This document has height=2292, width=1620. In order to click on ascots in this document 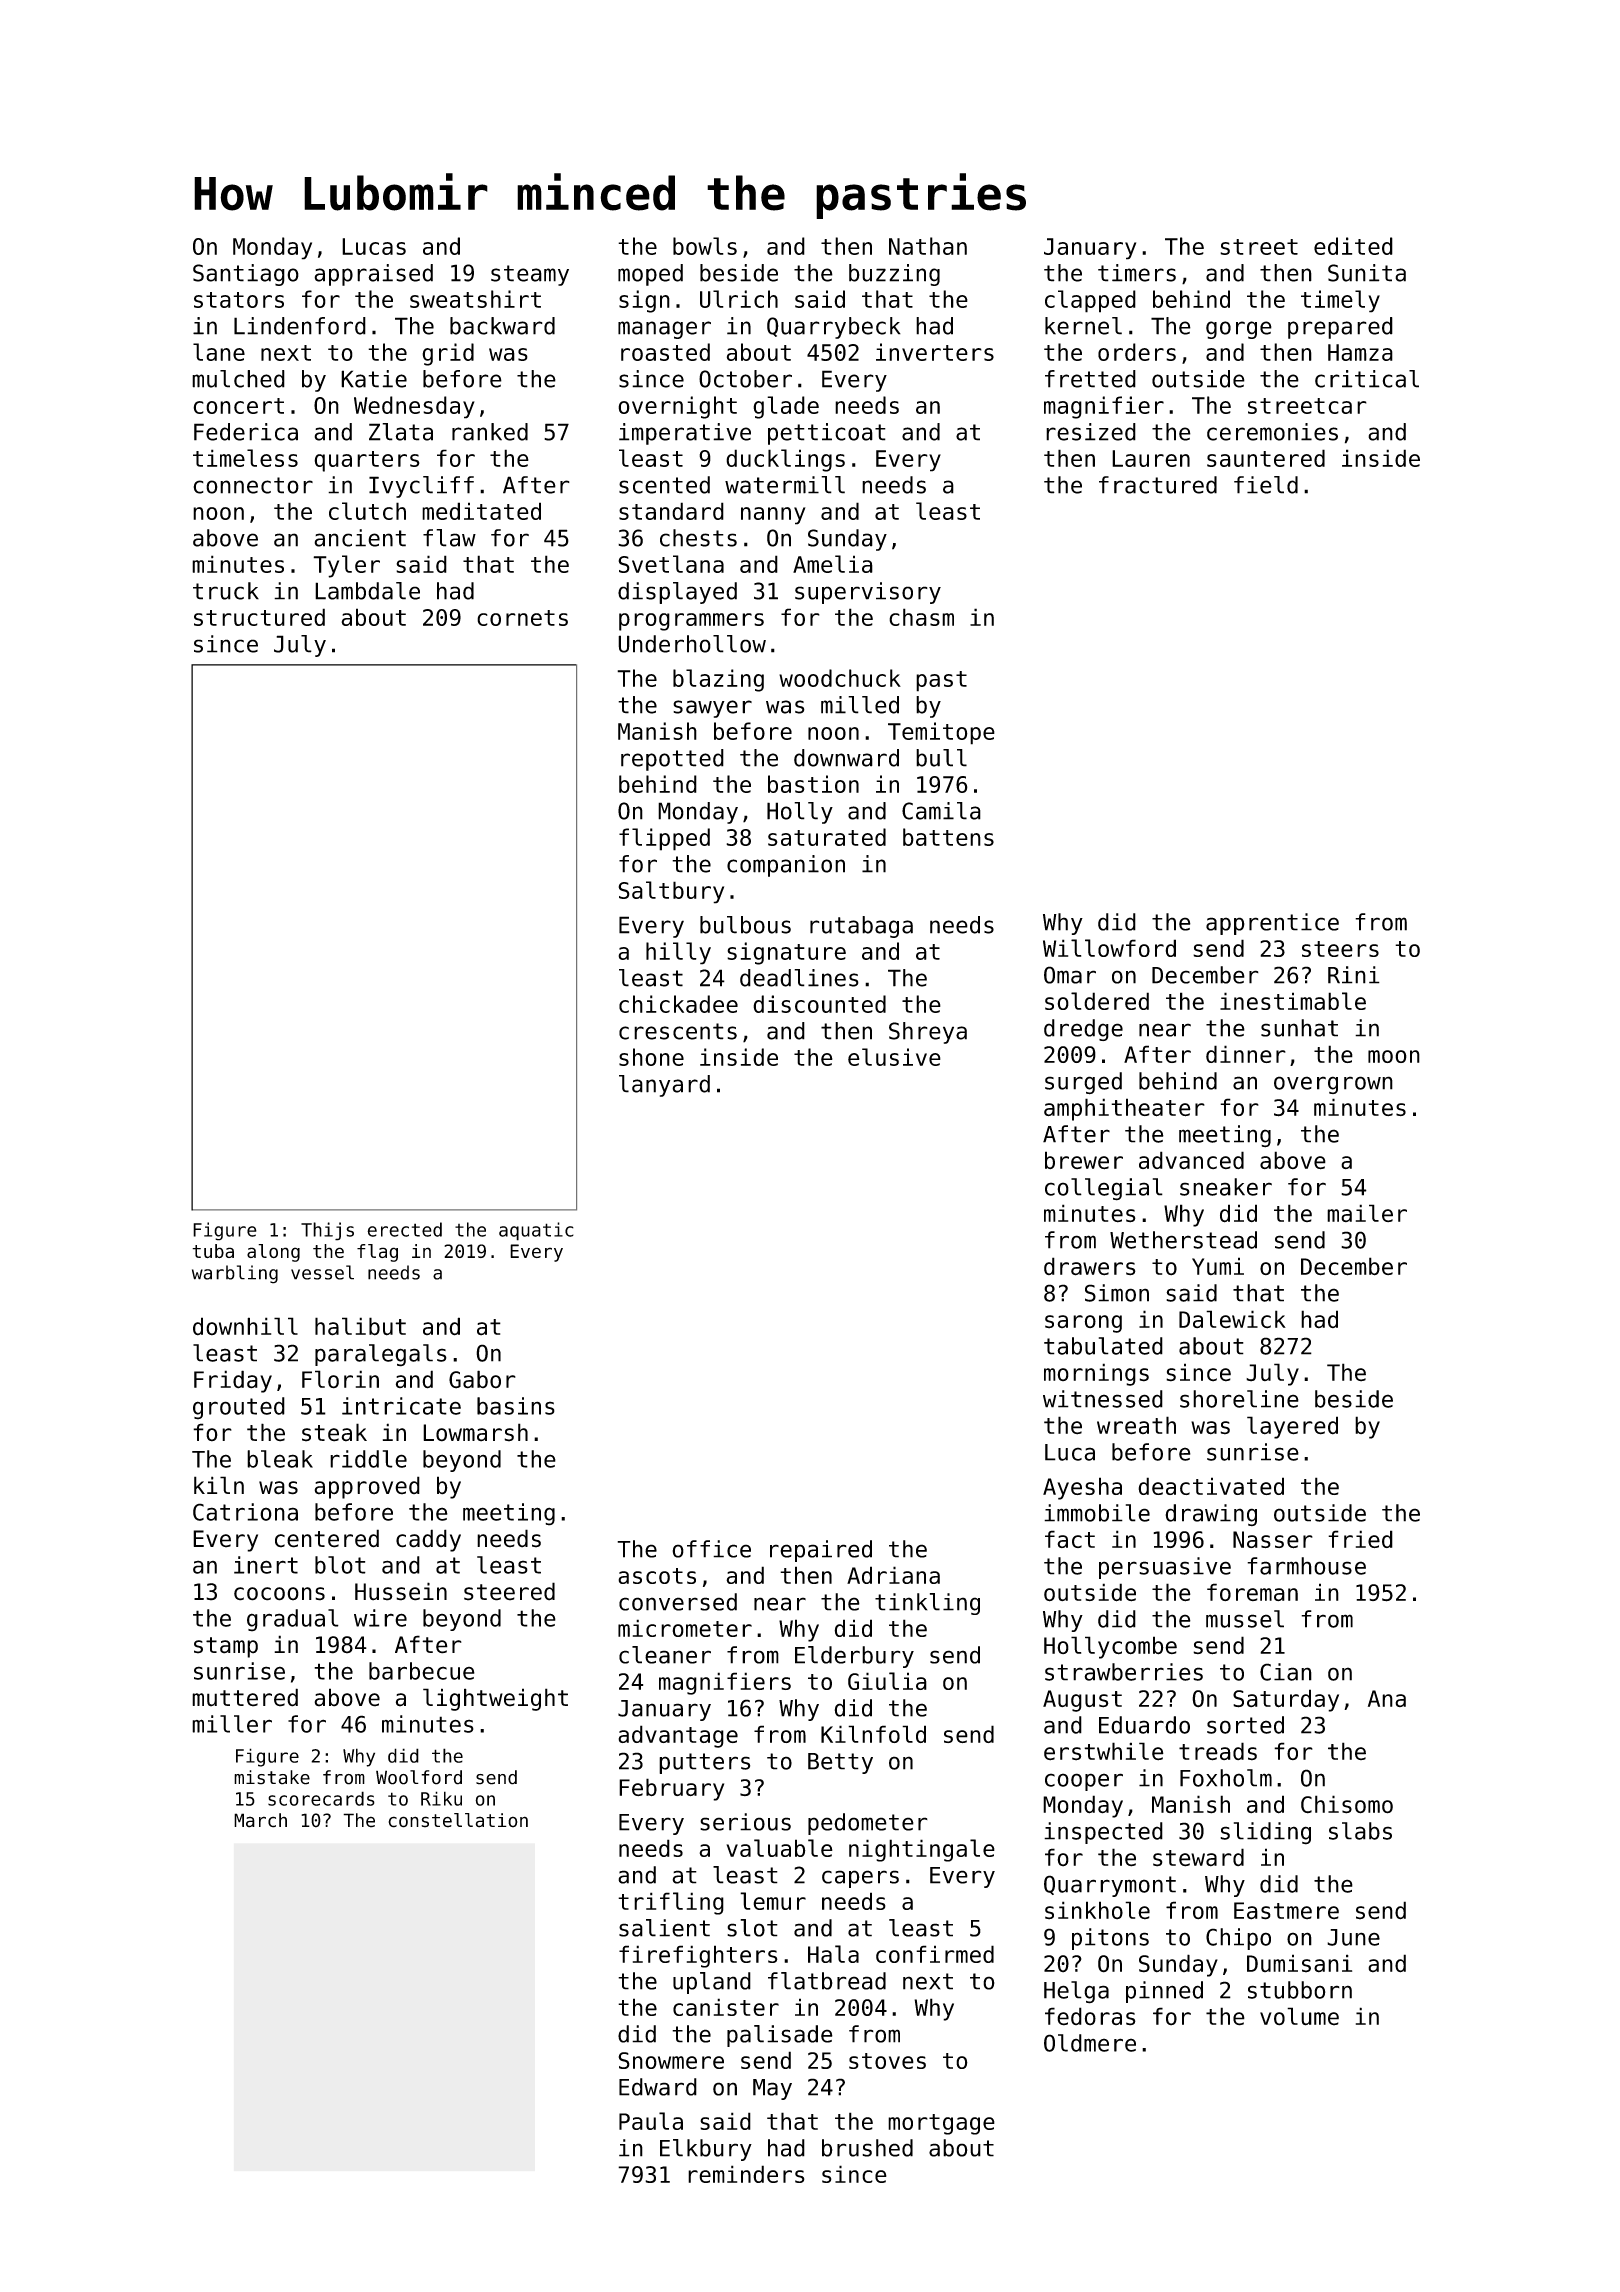, I will do `click(657, 1576)`.
